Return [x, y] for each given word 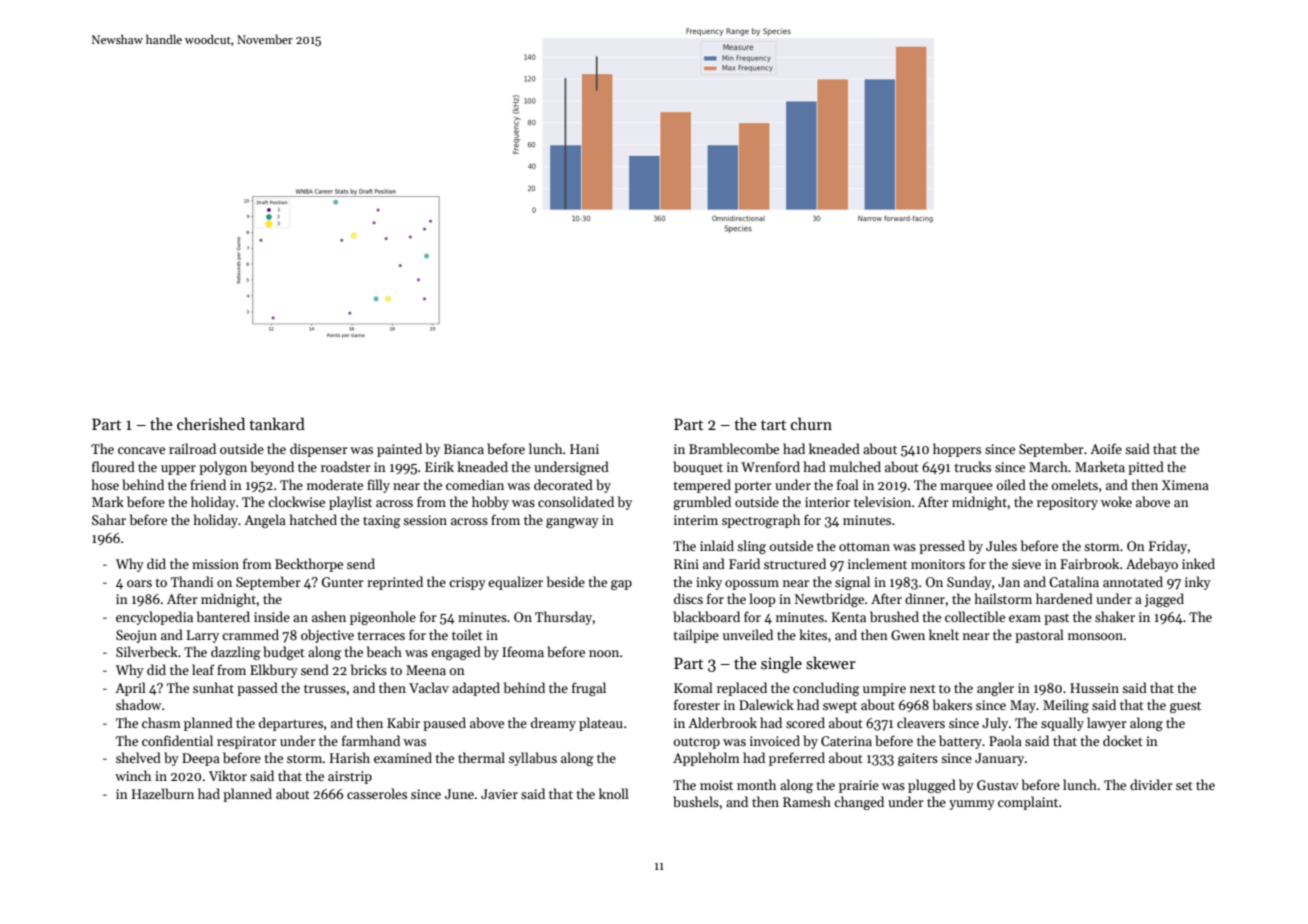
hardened [1064, 598]
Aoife [1106, 448]
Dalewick [766, 704]
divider [1151, 784]
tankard [277, 423]
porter [753, 487]
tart [773, 425]
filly [378, 486]
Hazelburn [163, 793]
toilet [467, 634]
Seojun [136, 636]
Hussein [1094, 688]
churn [811, 423]
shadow [138, 704]
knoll [614, 793]
